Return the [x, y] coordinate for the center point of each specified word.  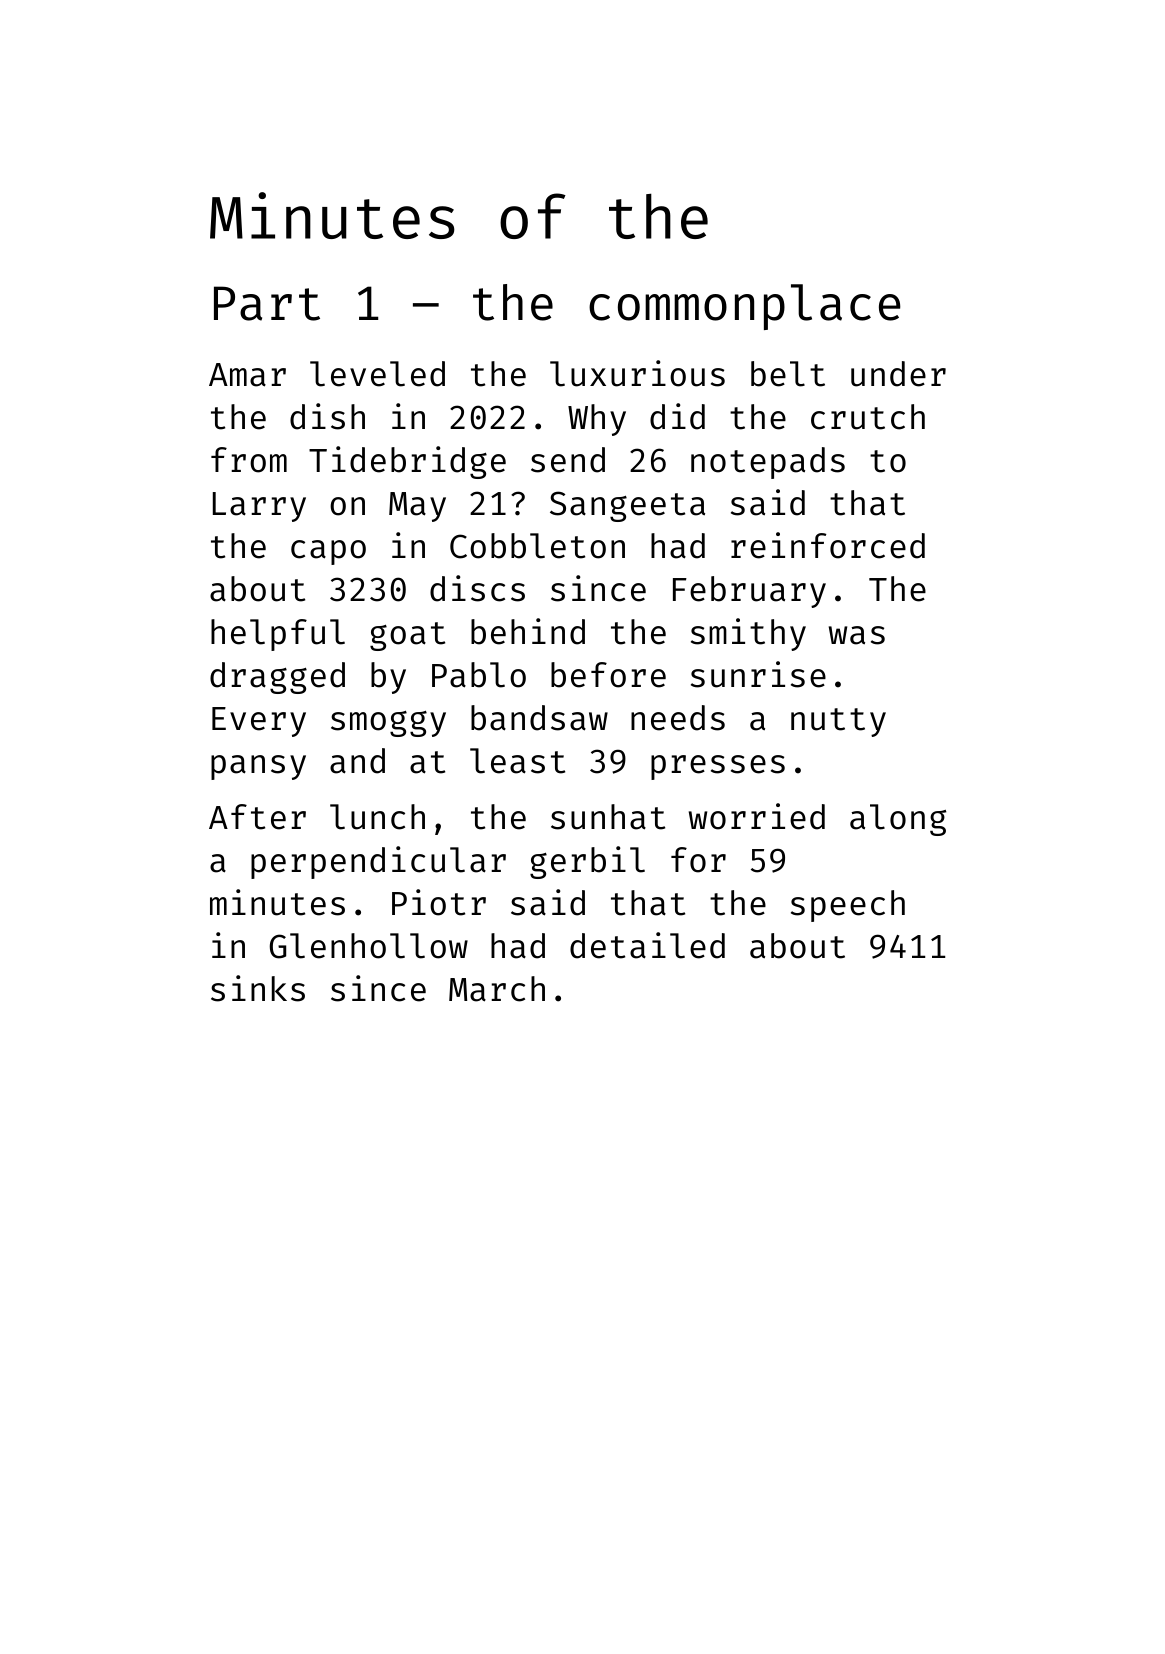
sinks [258, 988]
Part [267, 303]
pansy [258, 767]
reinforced [828, 545]
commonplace [745, 307]
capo [328, 552]
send [568, 460]
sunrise [758, 674]
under [898, 374]
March [497, 989]
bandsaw [539, 718]
